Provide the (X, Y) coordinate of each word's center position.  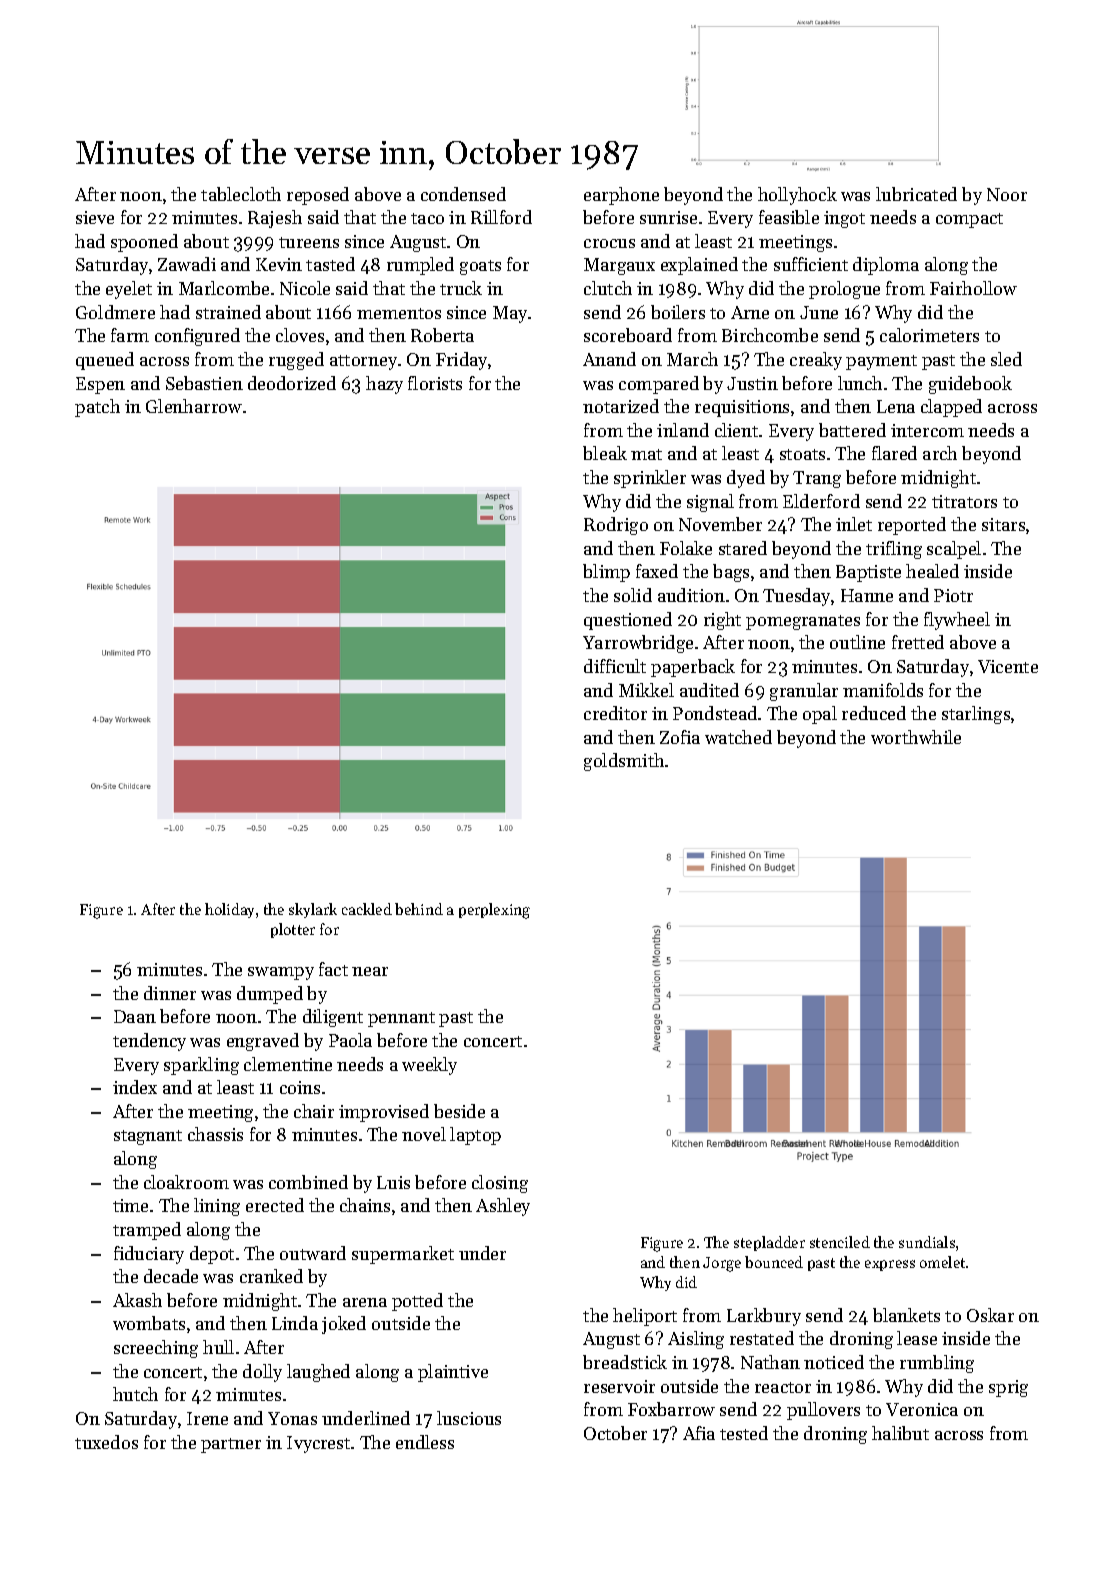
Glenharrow (194, 406)
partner (231, 1445)
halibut (900, 1433)
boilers (678, 312)
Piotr (953, 595)
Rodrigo (616, 526)
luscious (469, 1418)
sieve (95, 217)
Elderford (821, 501)
